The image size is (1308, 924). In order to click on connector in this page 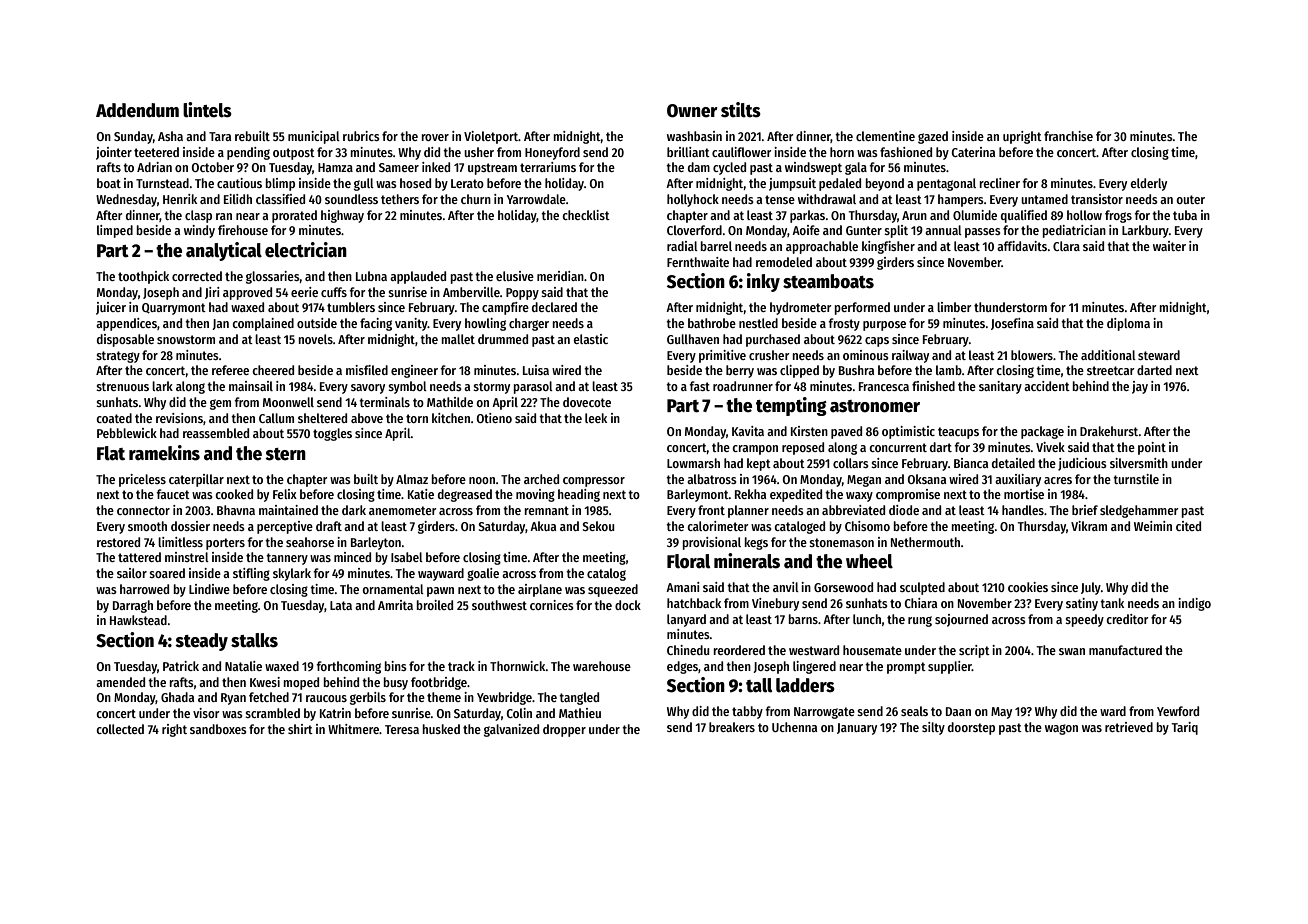, I will do `click(143, 510)`.
